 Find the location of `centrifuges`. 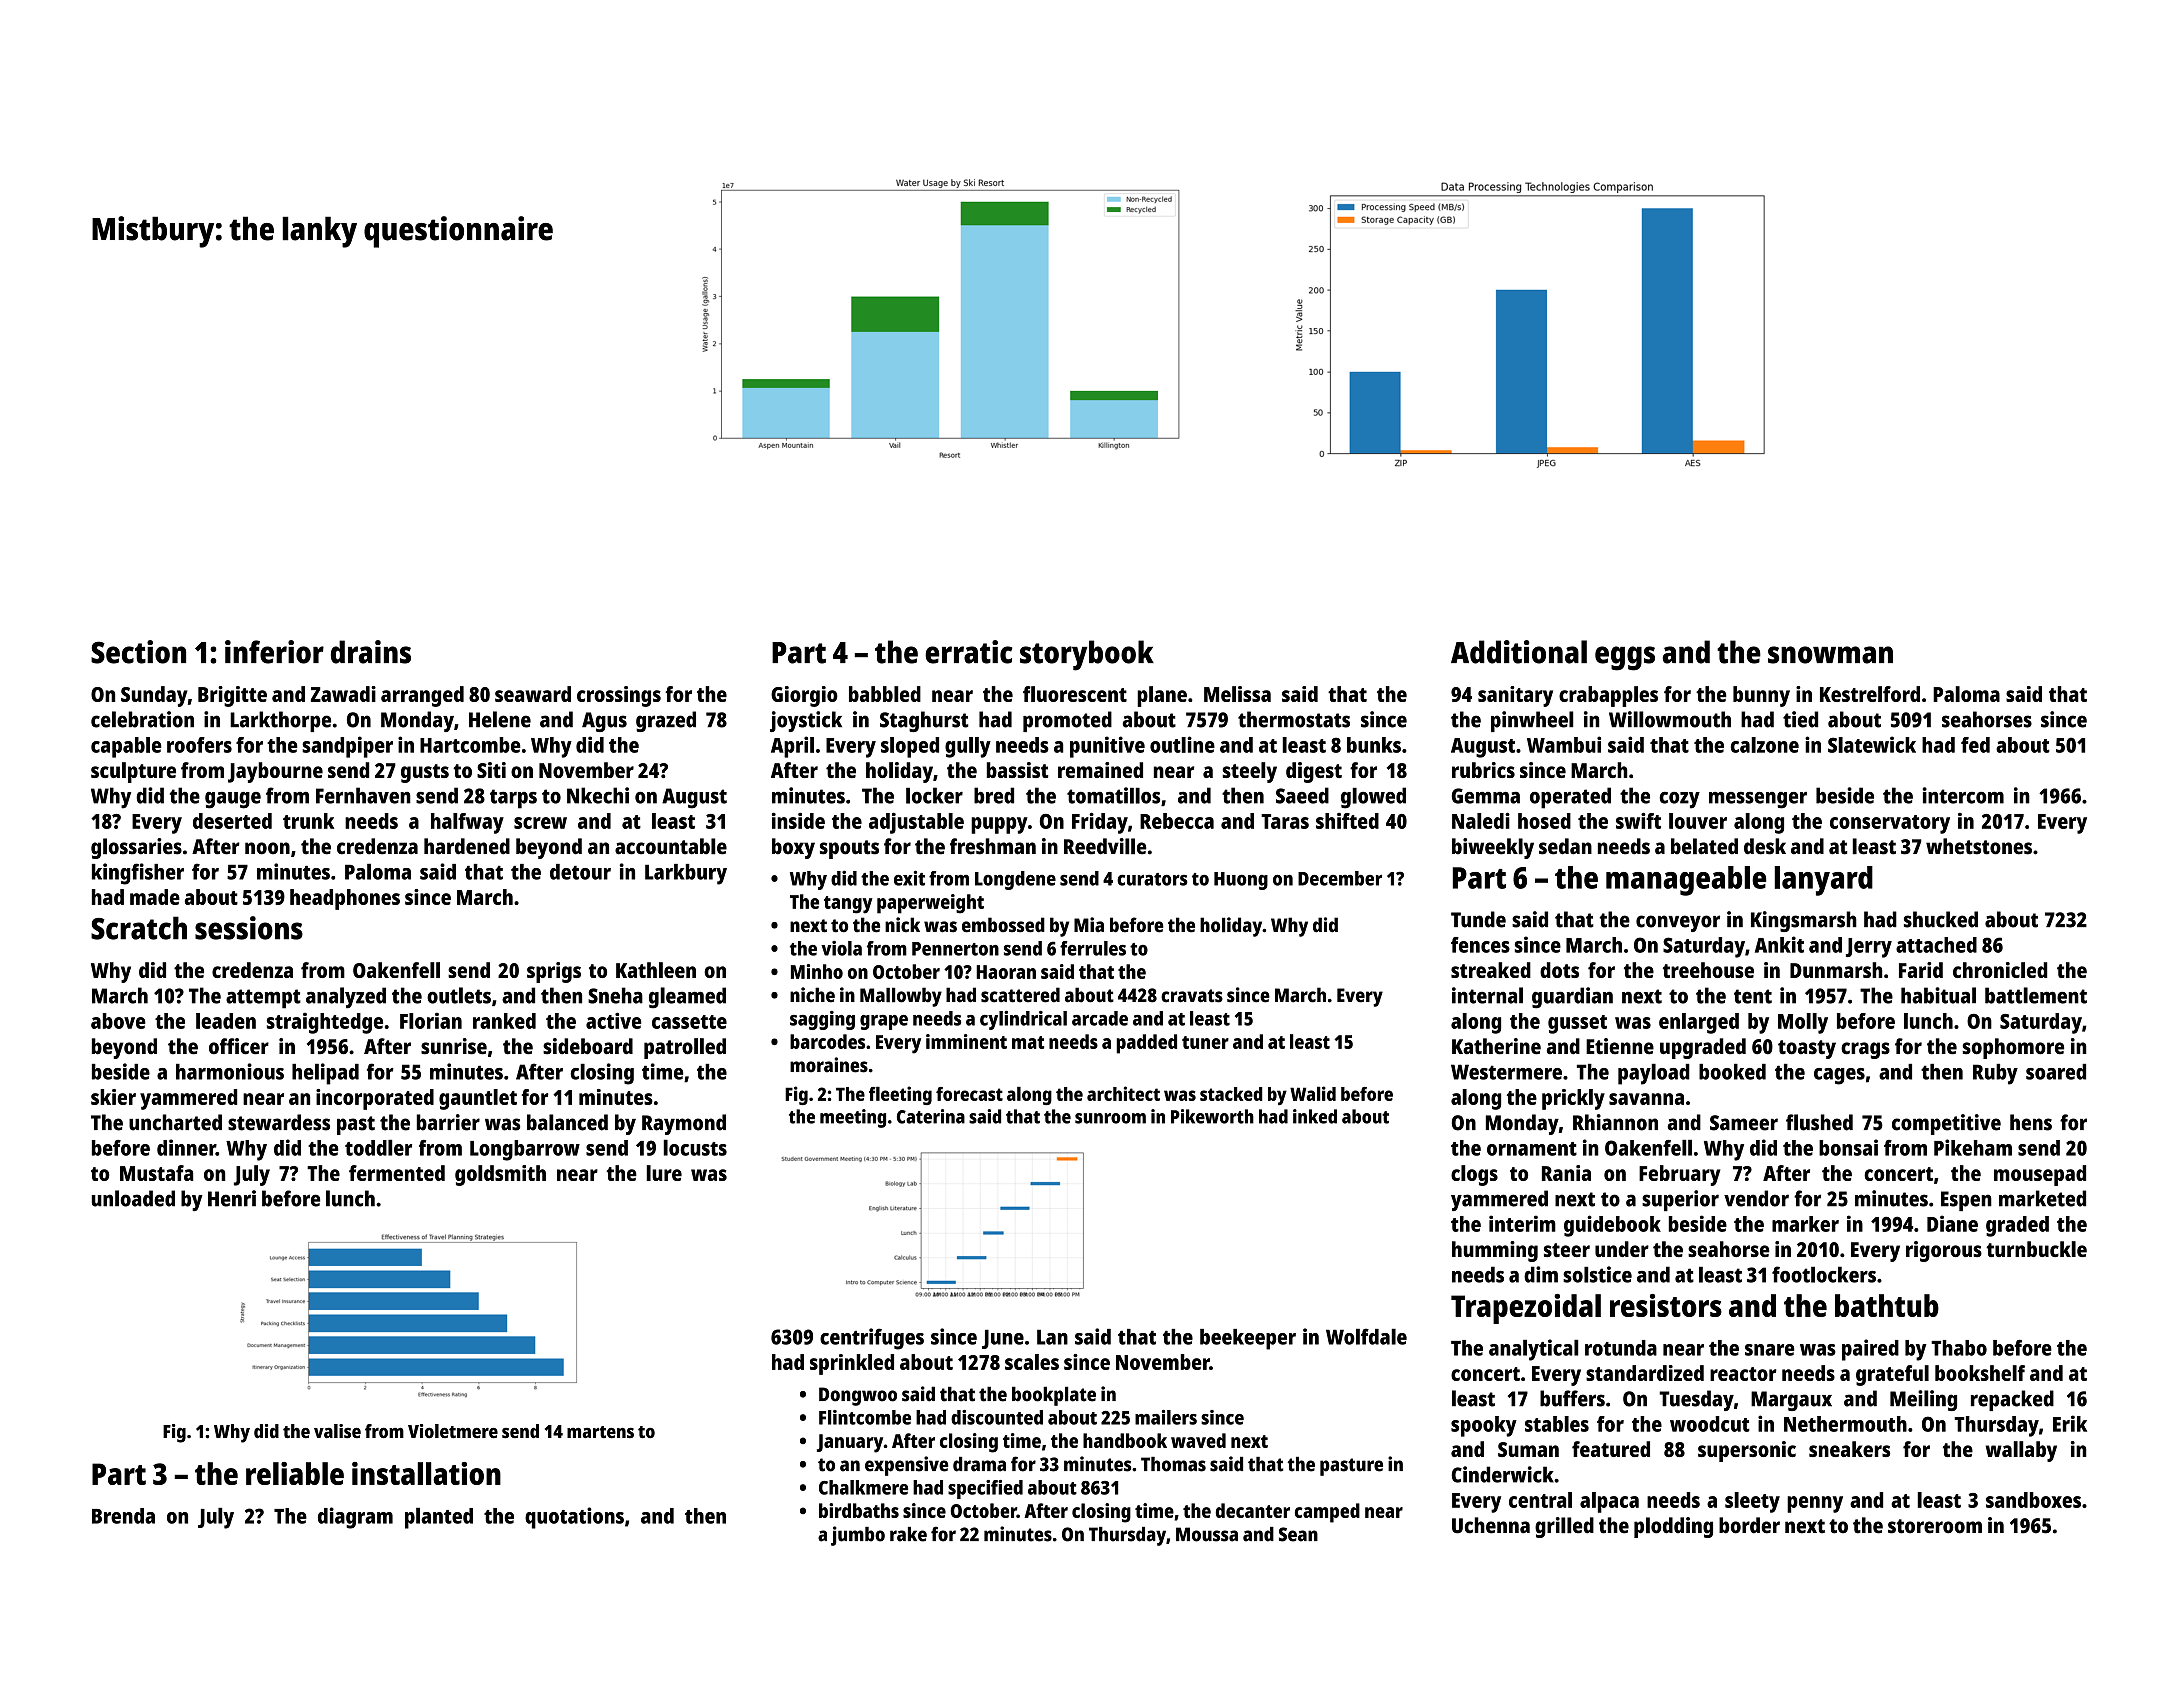

centrifuges is located at coordinates (872, 1339).
